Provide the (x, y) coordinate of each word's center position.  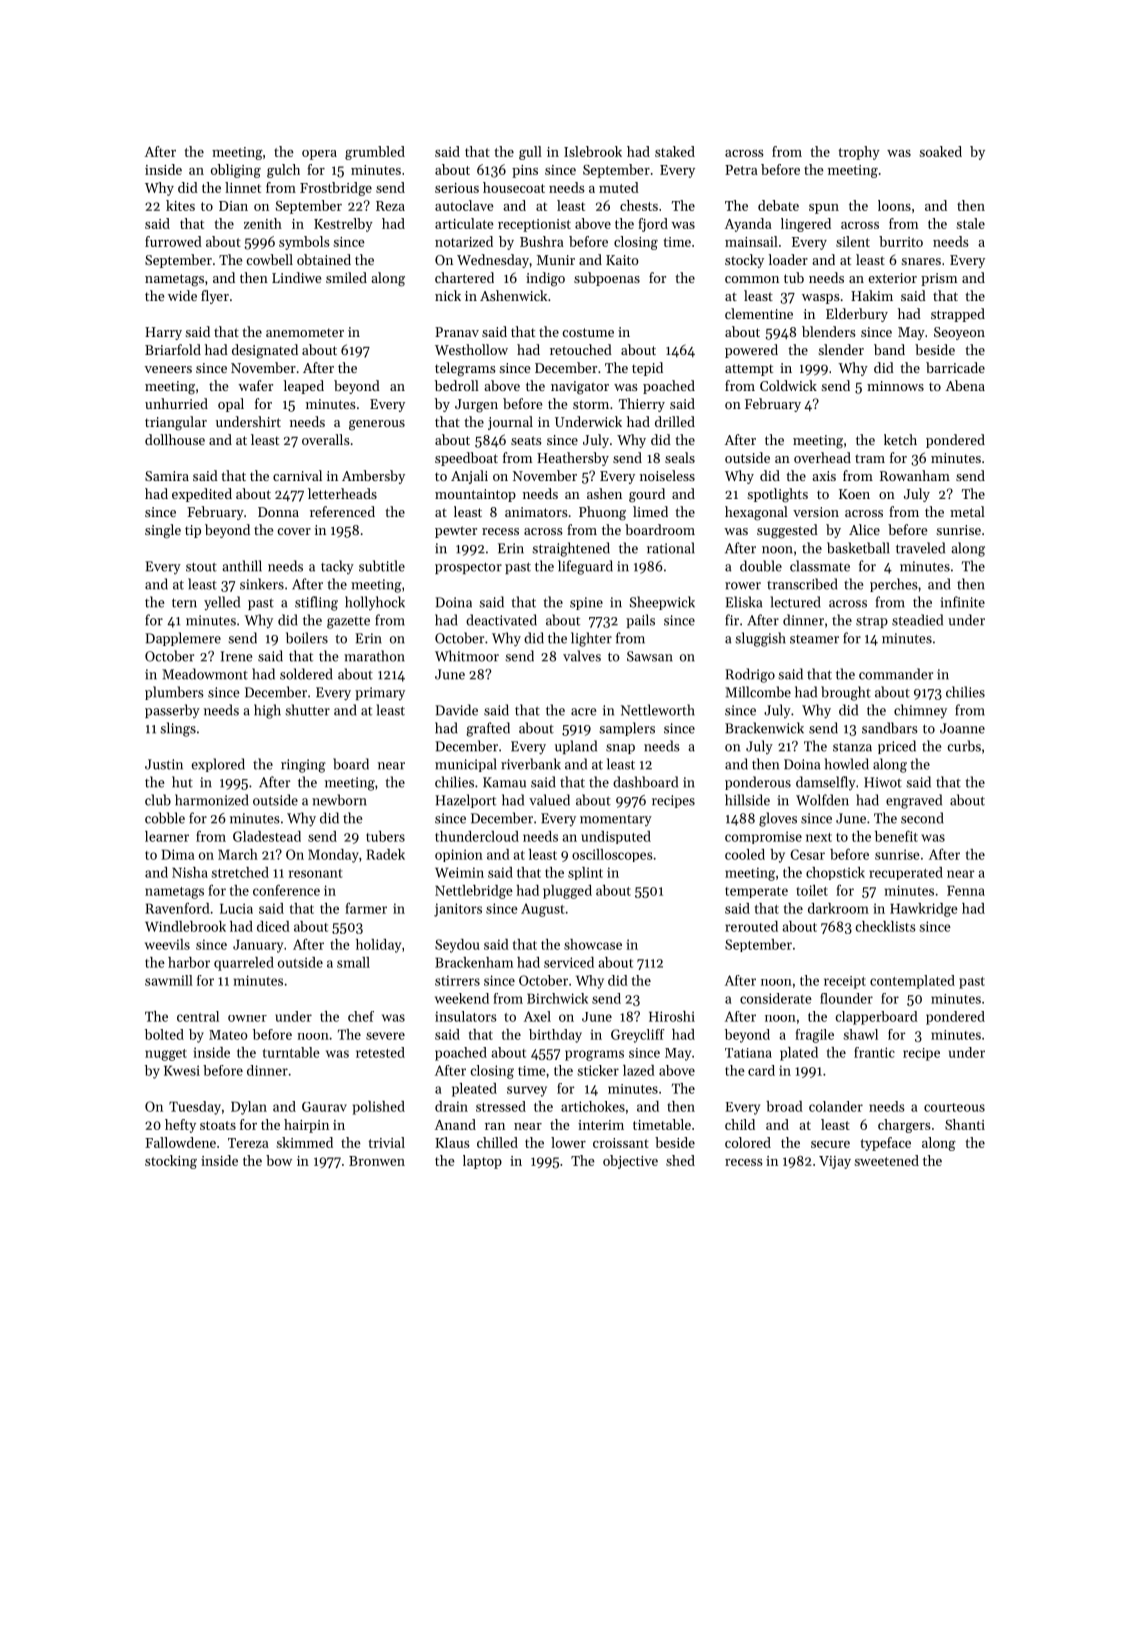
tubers (385, 836)
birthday (555, 1036)
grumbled (375, 153)
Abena (965, 385)
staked (675, 151)
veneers (168, 369)
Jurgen (476, 406)
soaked (941, 151)
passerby (172, 711)
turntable (291, 1052)
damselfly (826, 783)
